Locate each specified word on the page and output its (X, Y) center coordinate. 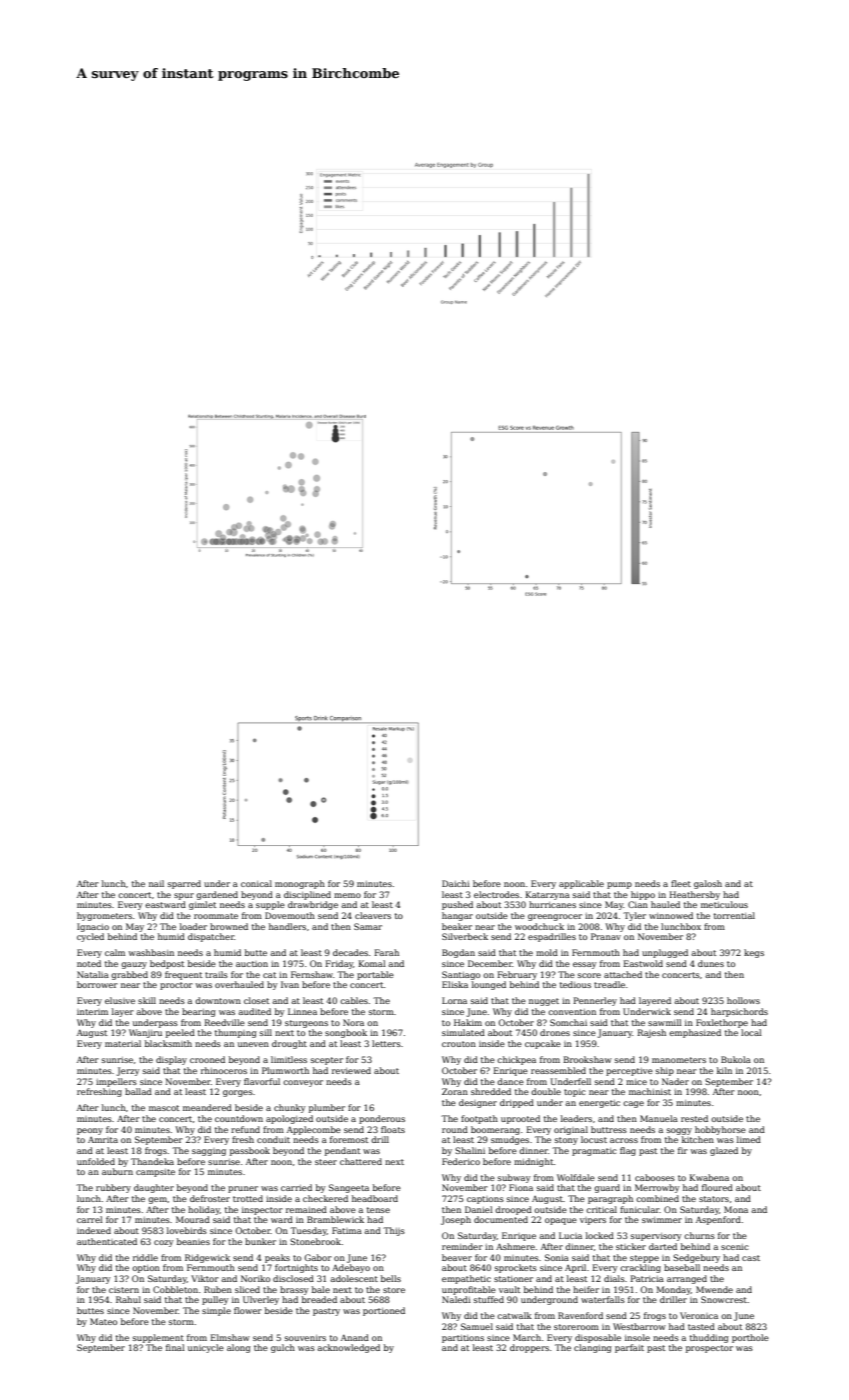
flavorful (262, 1081)
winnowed (671, 915)
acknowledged (348, 1348)
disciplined (307, 895)
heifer (586, 1289)
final (175, 1347)
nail (156, 883)
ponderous (382, 1119)
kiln (724, 1070)
